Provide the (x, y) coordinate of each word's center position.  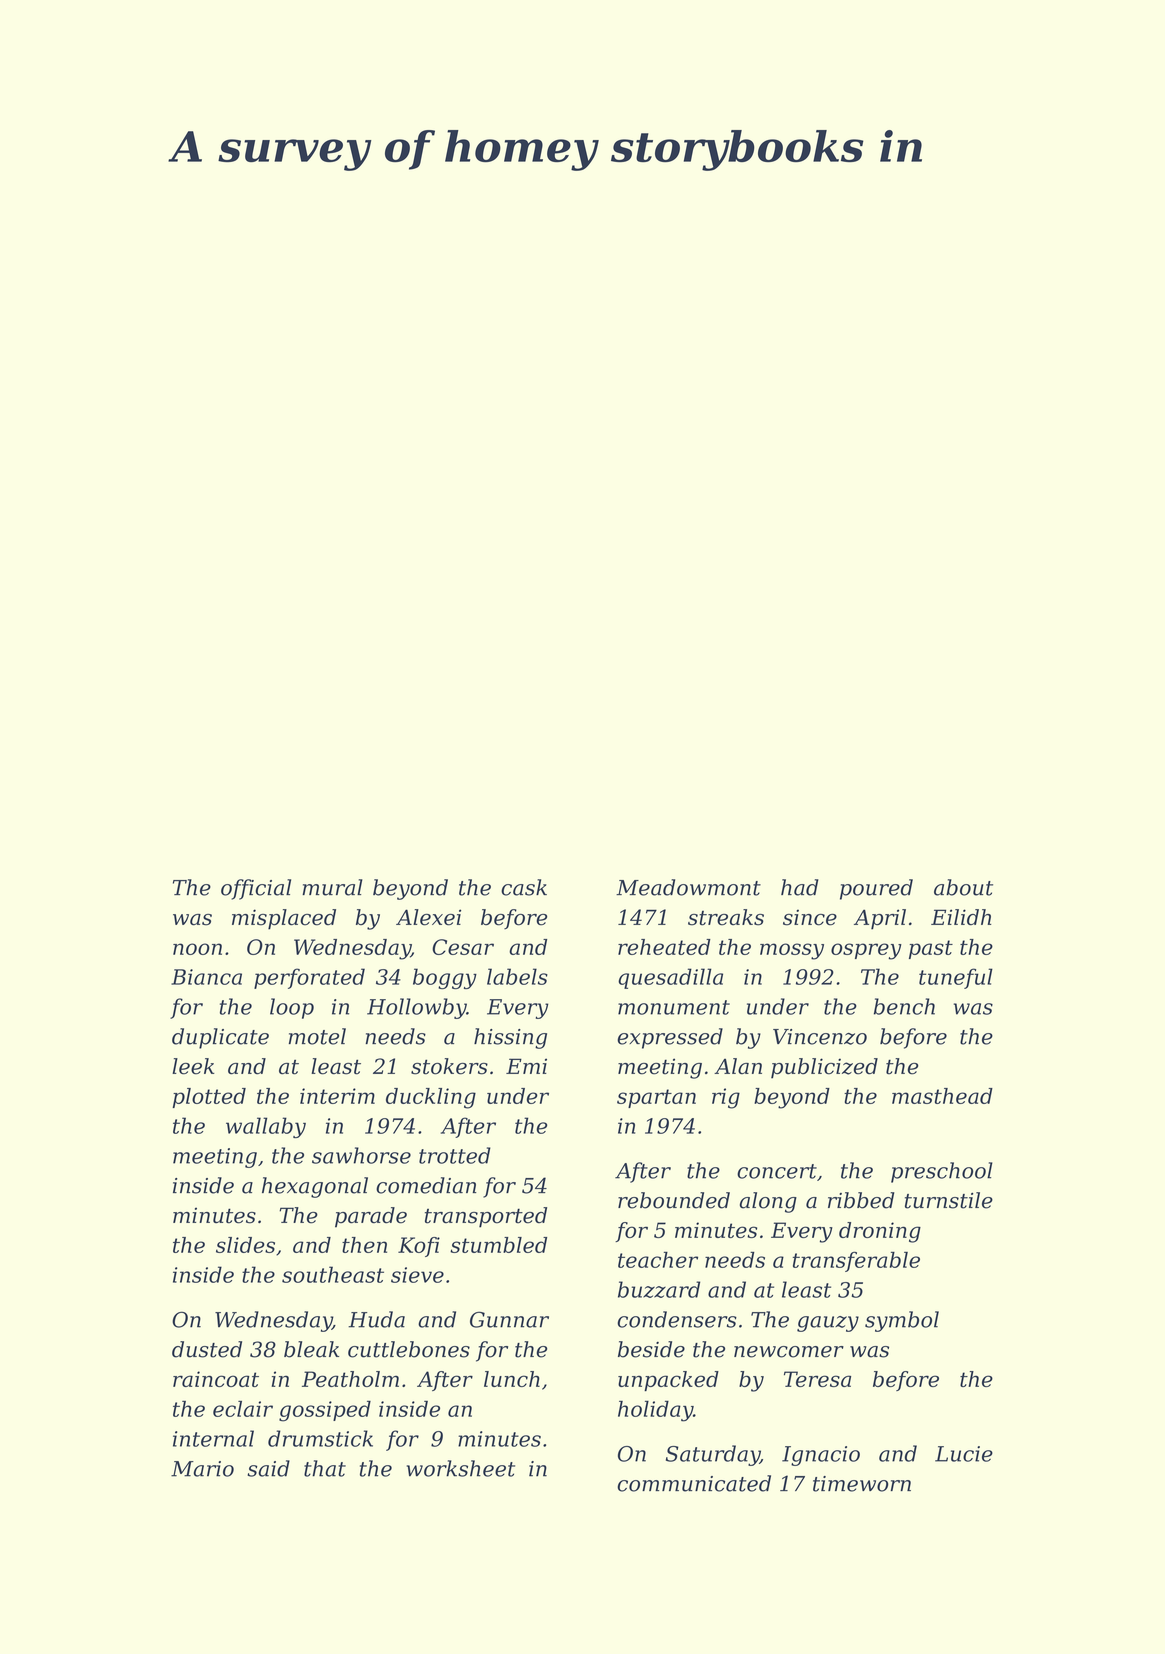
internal (213, 1438)
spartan (656, 1098)
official (256, 889)
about (963, 887)
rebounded (674, 1200)
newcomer (789, 1352)
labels (517, 976)
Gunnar (509, 1319)
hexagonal (315, 1187)
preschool (942, 1172)
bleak (311, 1349)
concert (777, 1171)
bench (904, 1006)
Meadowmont (688, 887)
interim (337, 1096)
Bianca (206, 977)
